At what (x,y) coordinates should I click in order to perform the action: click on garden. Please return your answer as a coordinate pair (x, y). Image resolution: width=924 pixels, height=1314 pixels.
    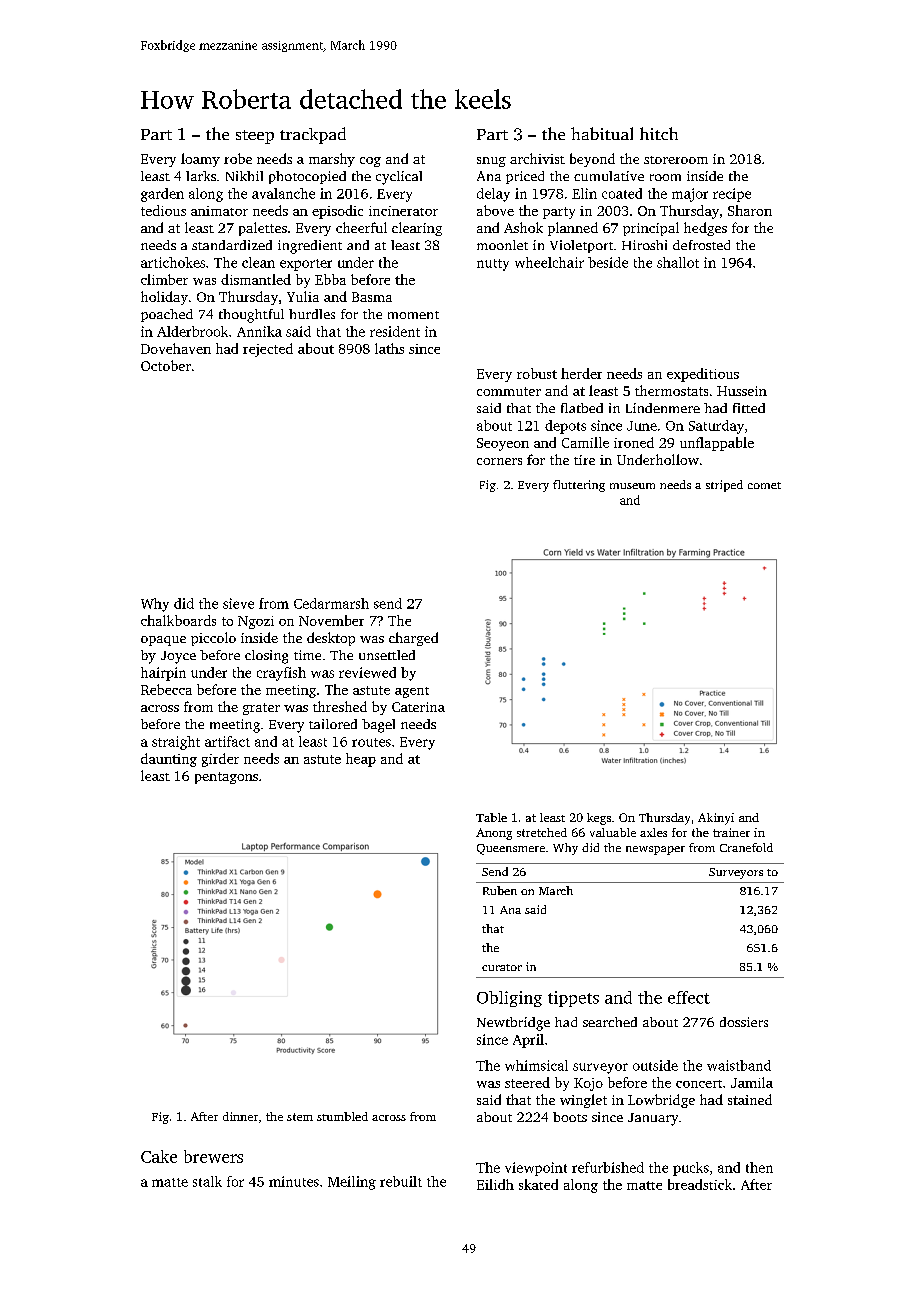
    Looking at the image, I should click on (162, 195).
